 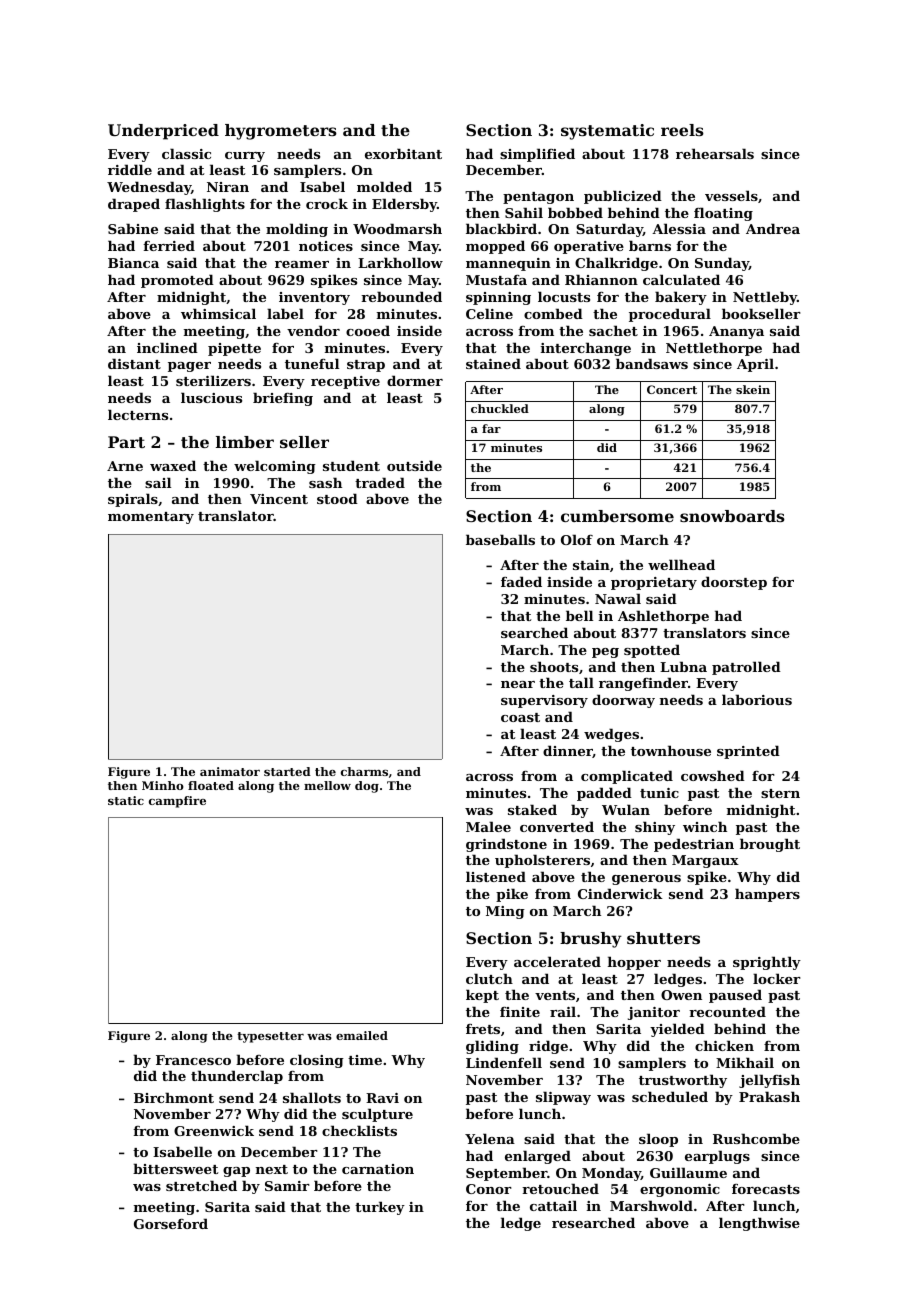 What do you see at coordinates (575, 212) in the screenshot?
I see `bobbed` at bounding box center [575, 212].
